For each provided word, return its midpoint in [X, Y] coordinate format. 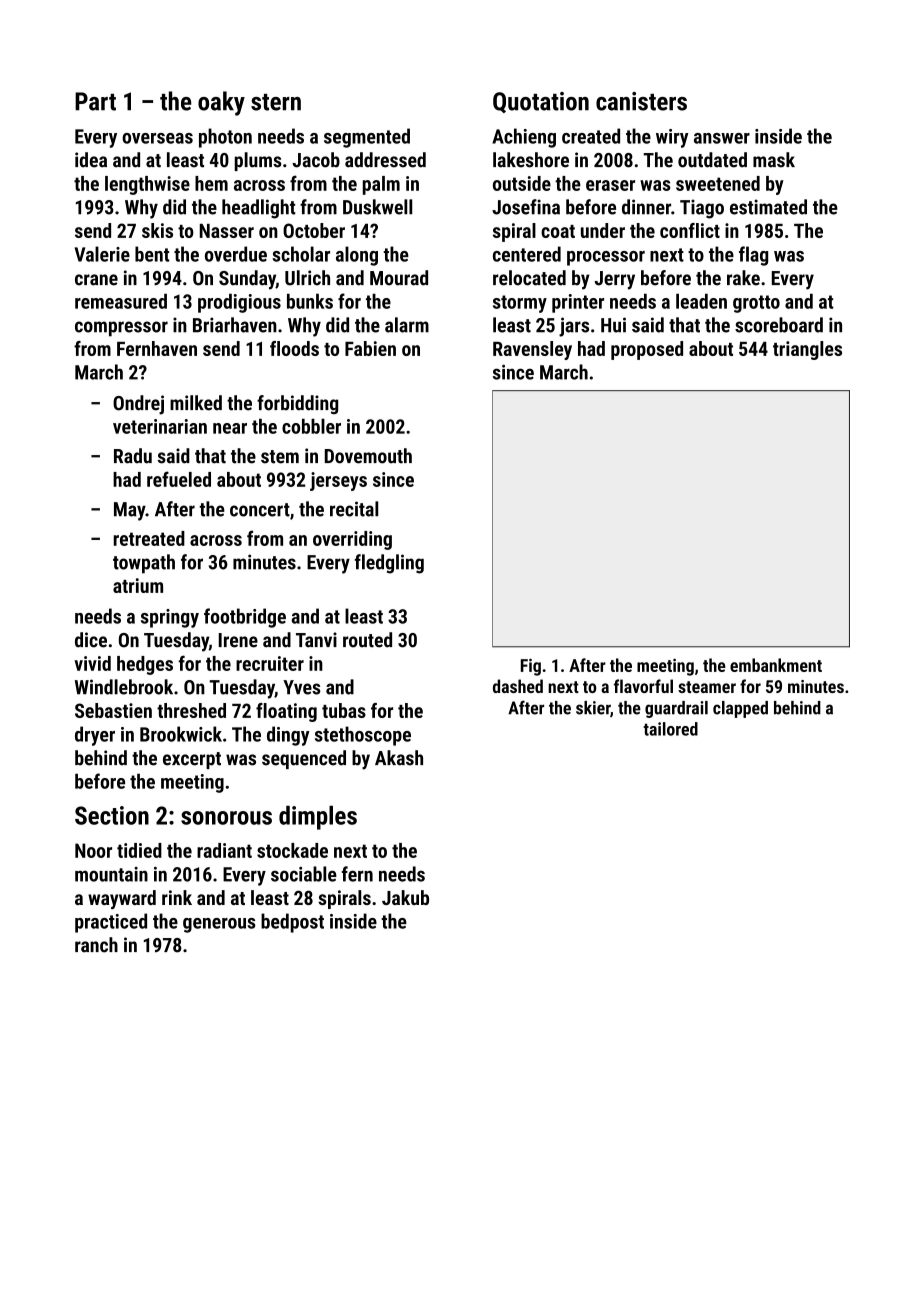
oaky [221, 103]
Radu [133, 456]
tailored [670, 729]
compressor [121, 329]
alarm [407, 325]
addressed [385, 160]
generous [219, 925]
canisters [641, 101]
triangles [807, 350]
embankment [776, 665]
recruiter [270, 663]
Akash [399, 758]
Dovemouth [368, 456]
